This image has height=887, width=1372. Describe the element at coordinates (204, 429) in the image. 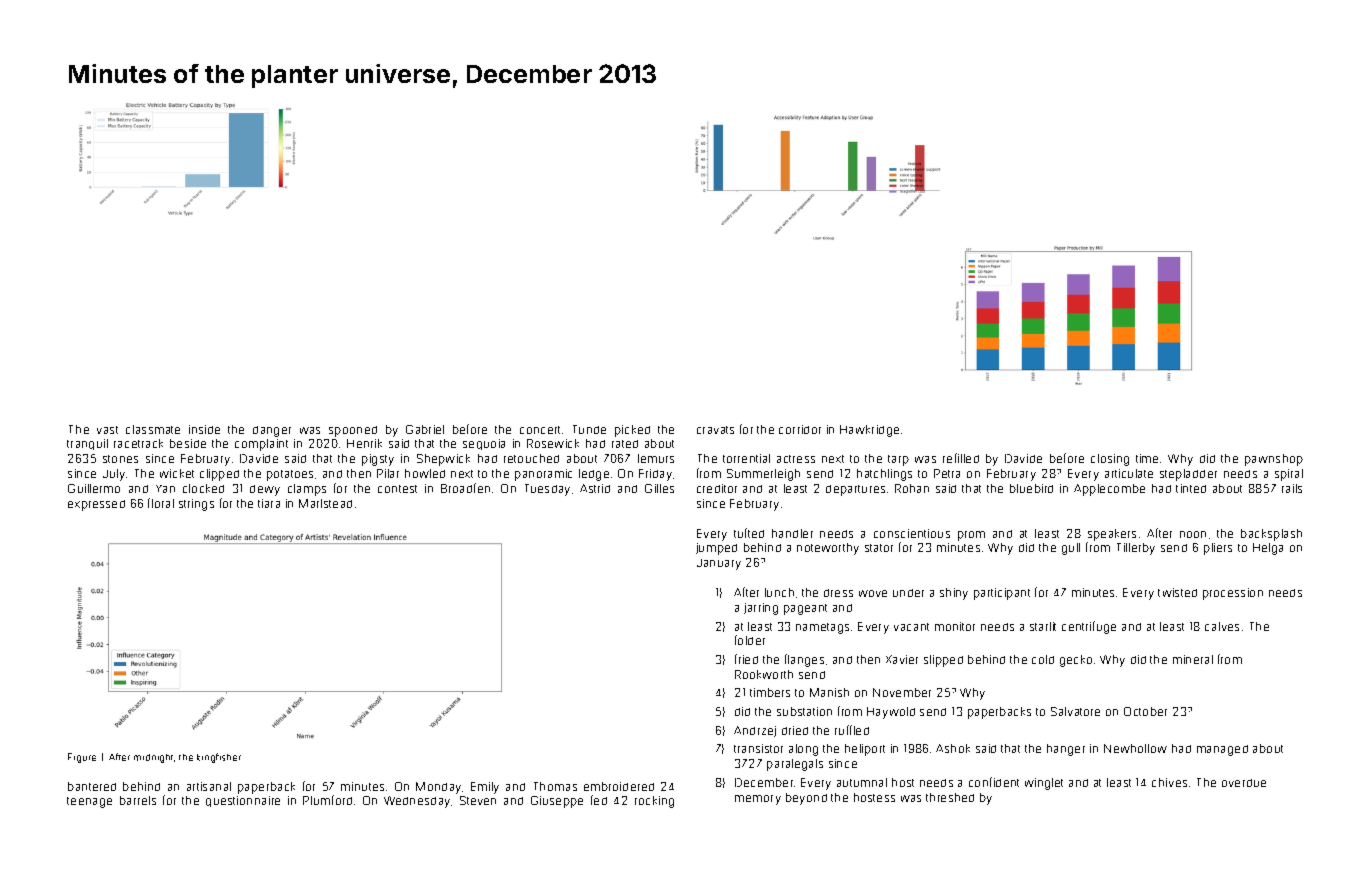

I see `inside` at that location.
